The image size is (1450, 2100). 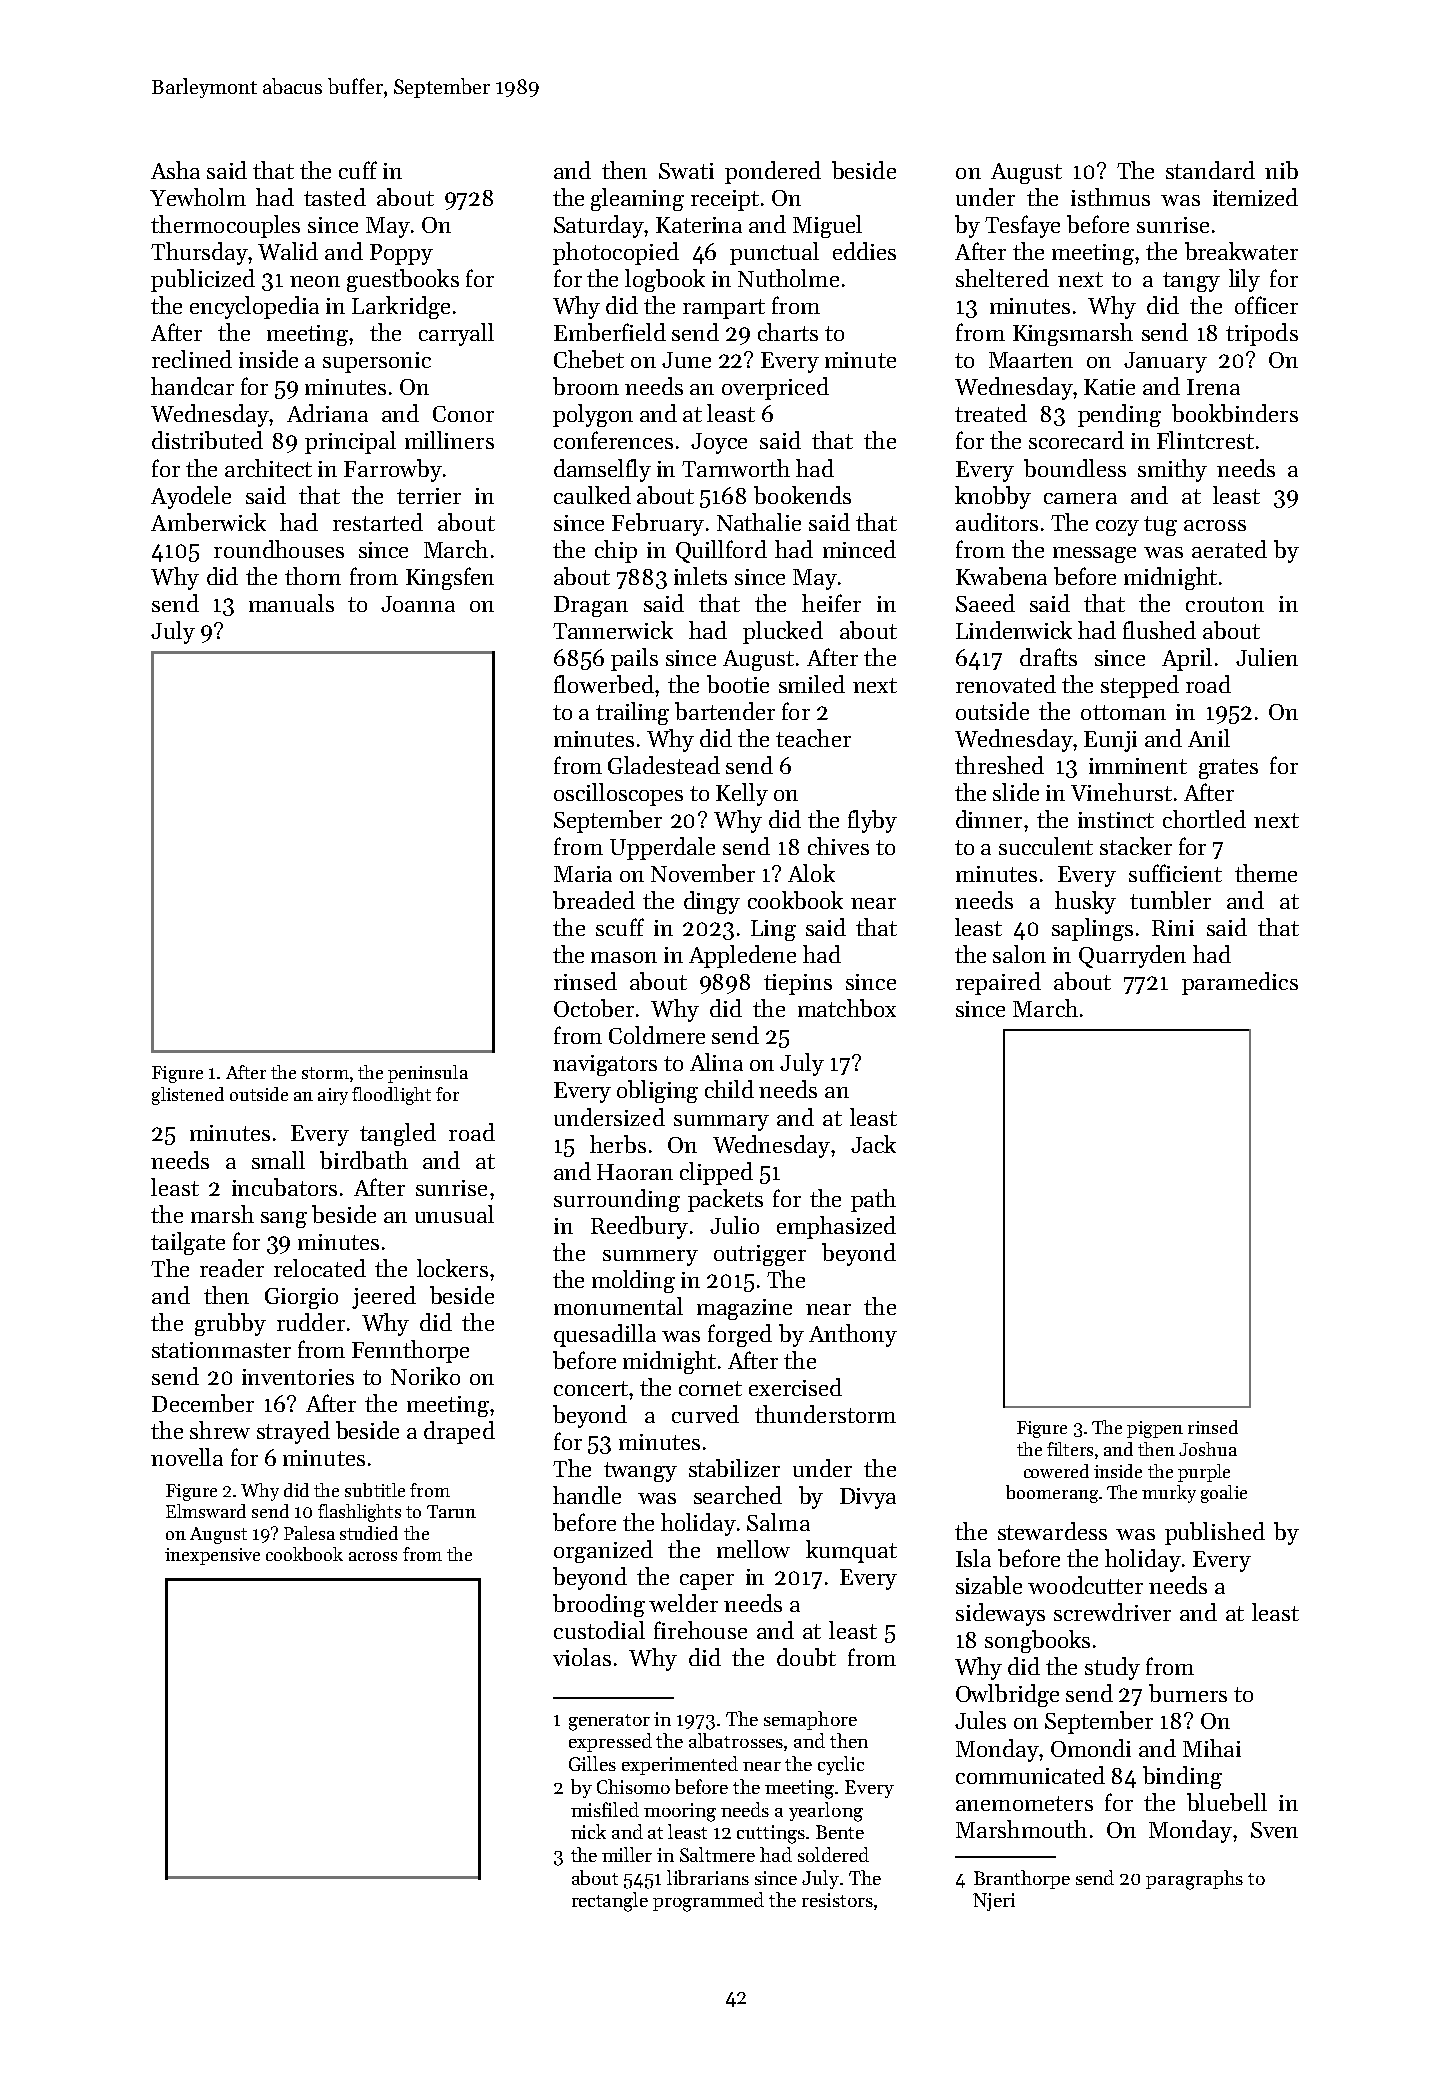 What do you see at coordinates (813, 738) in the document?
I see `teacher` at bounding box center [813, 738].
